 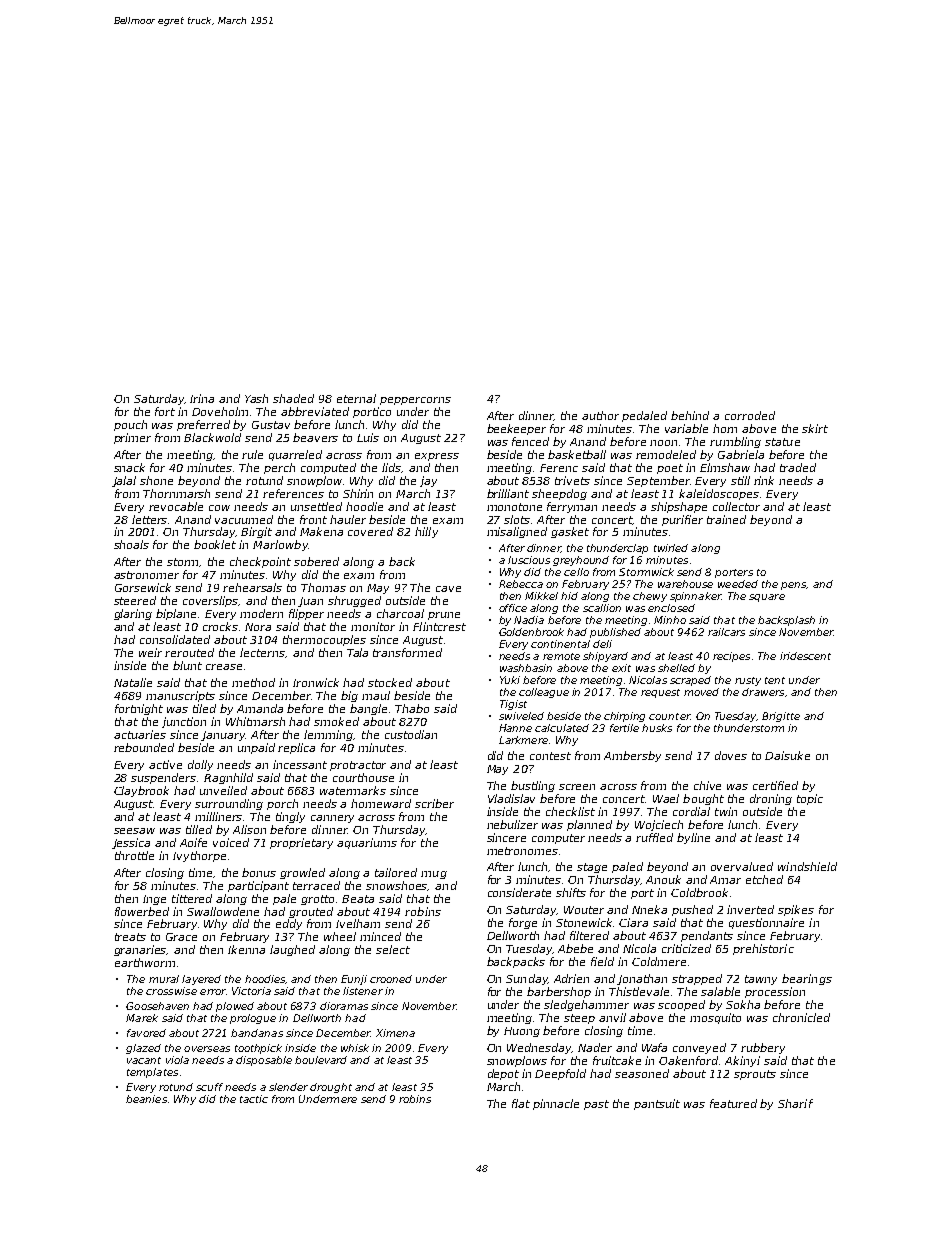 I want to click on Wednesday, so click(x=539, y=1048).
